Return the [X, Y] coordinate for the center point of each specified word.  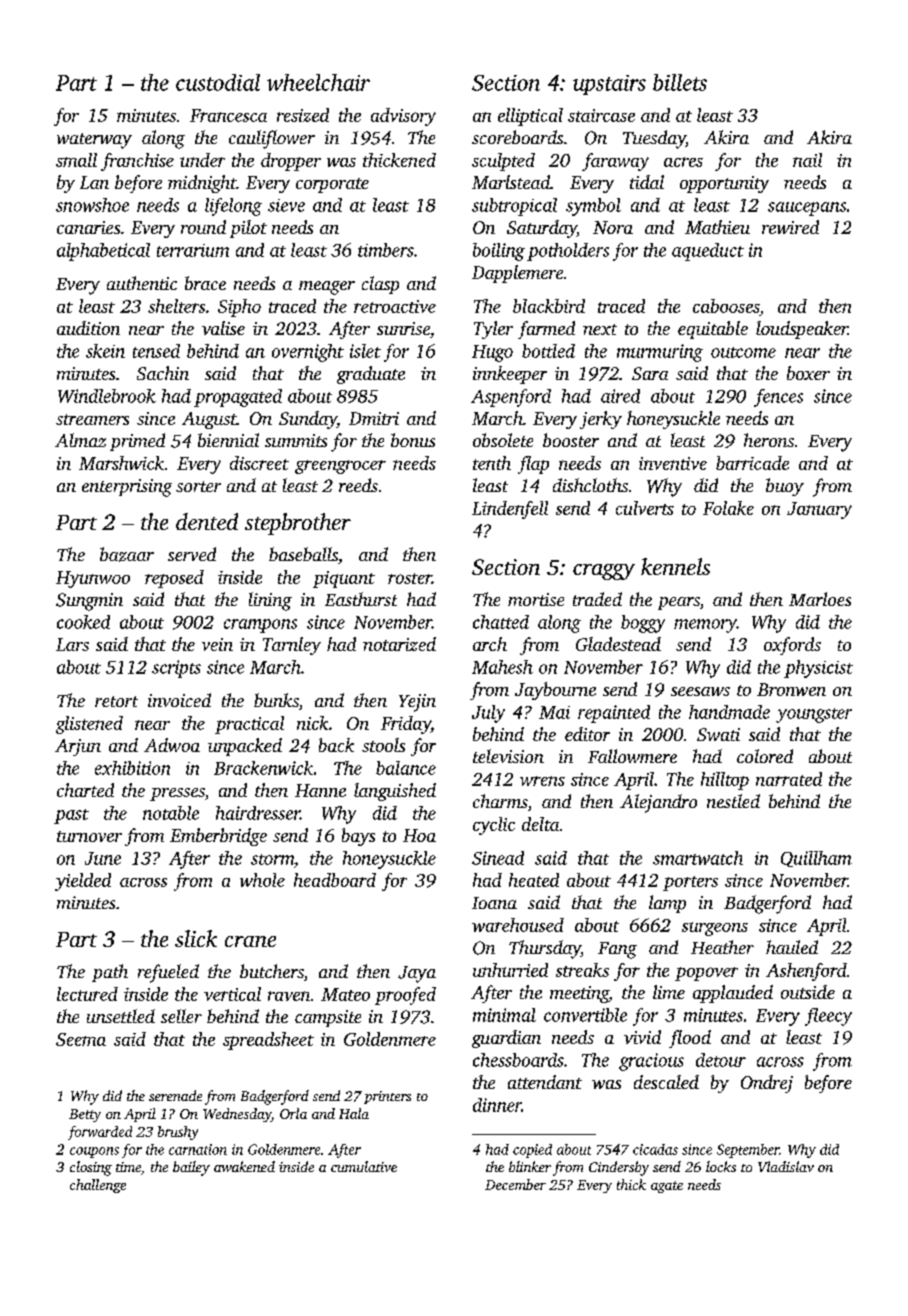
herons [769, 440]
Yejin [417, 703]
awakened [244, 1166]
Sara [650, 373]
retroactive [395, 306]
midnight [202, 184]
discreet [259, 463]
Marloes [820, 599]
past [71, 816]
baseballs [303, 554]
